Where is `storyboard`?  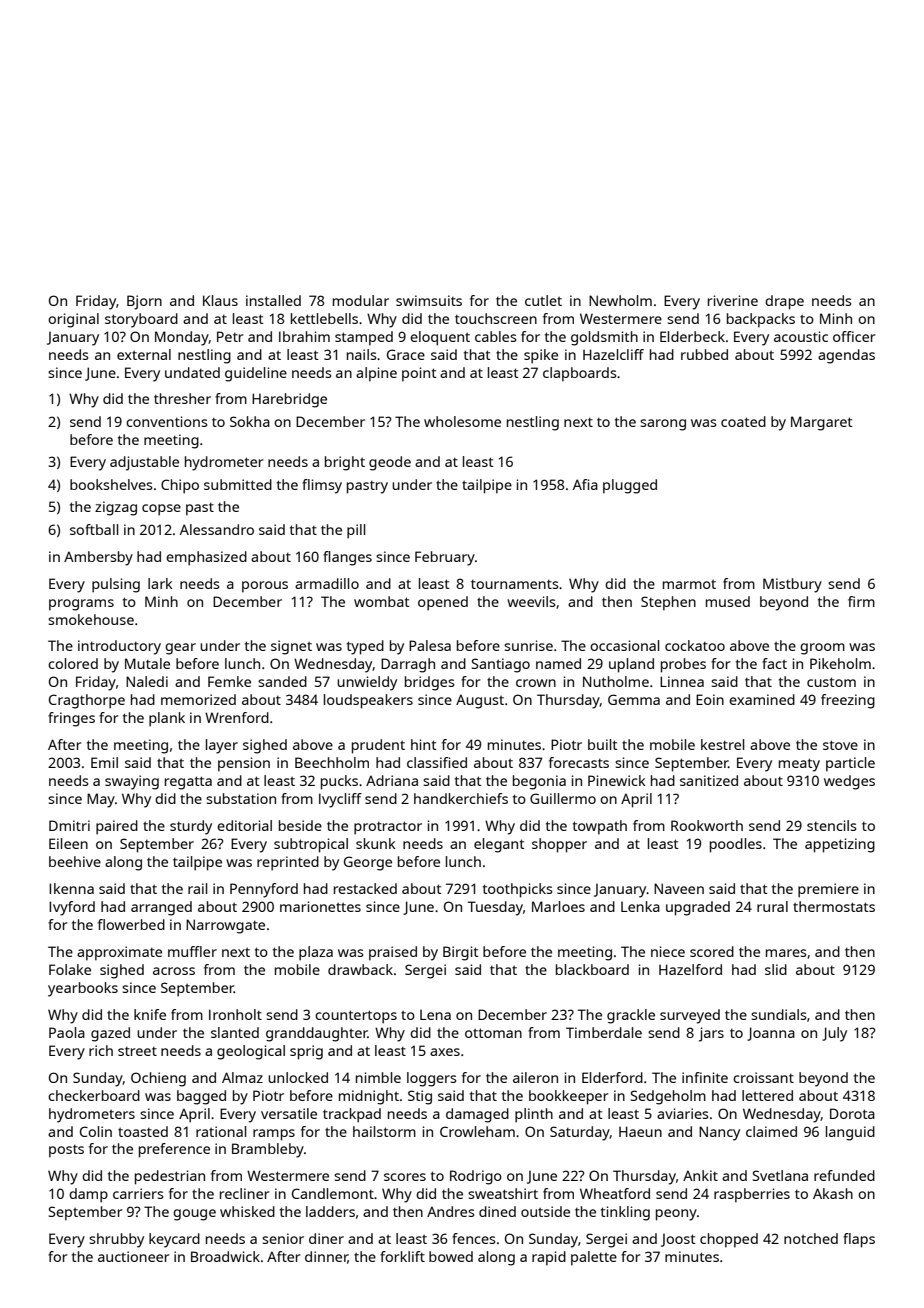
storyboard is located at coordinates (141, 320).
